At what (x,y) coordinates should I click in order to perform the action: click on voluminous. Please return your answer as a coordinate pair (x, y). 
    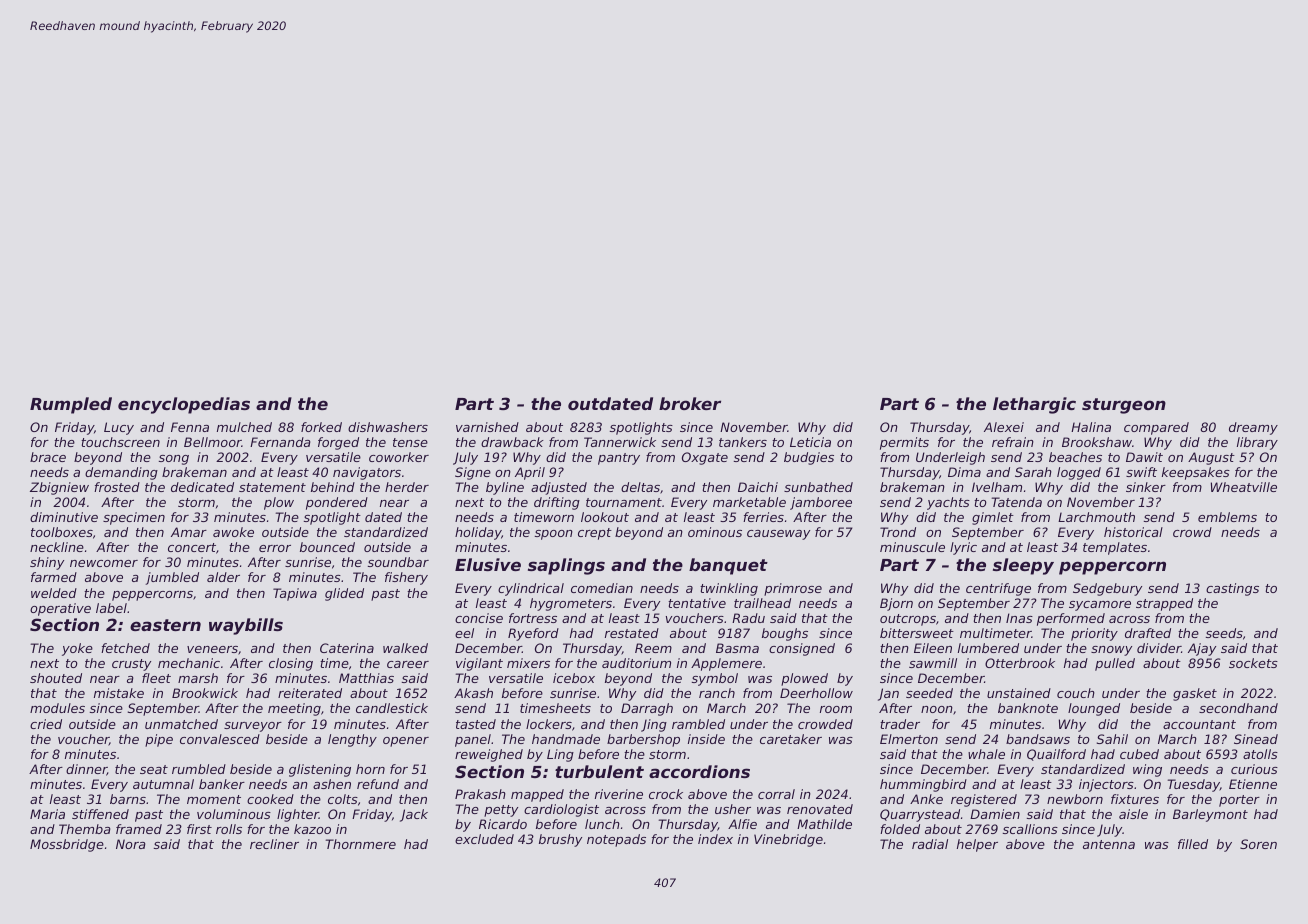
    Looking at the image, I should click on (234, 814).
